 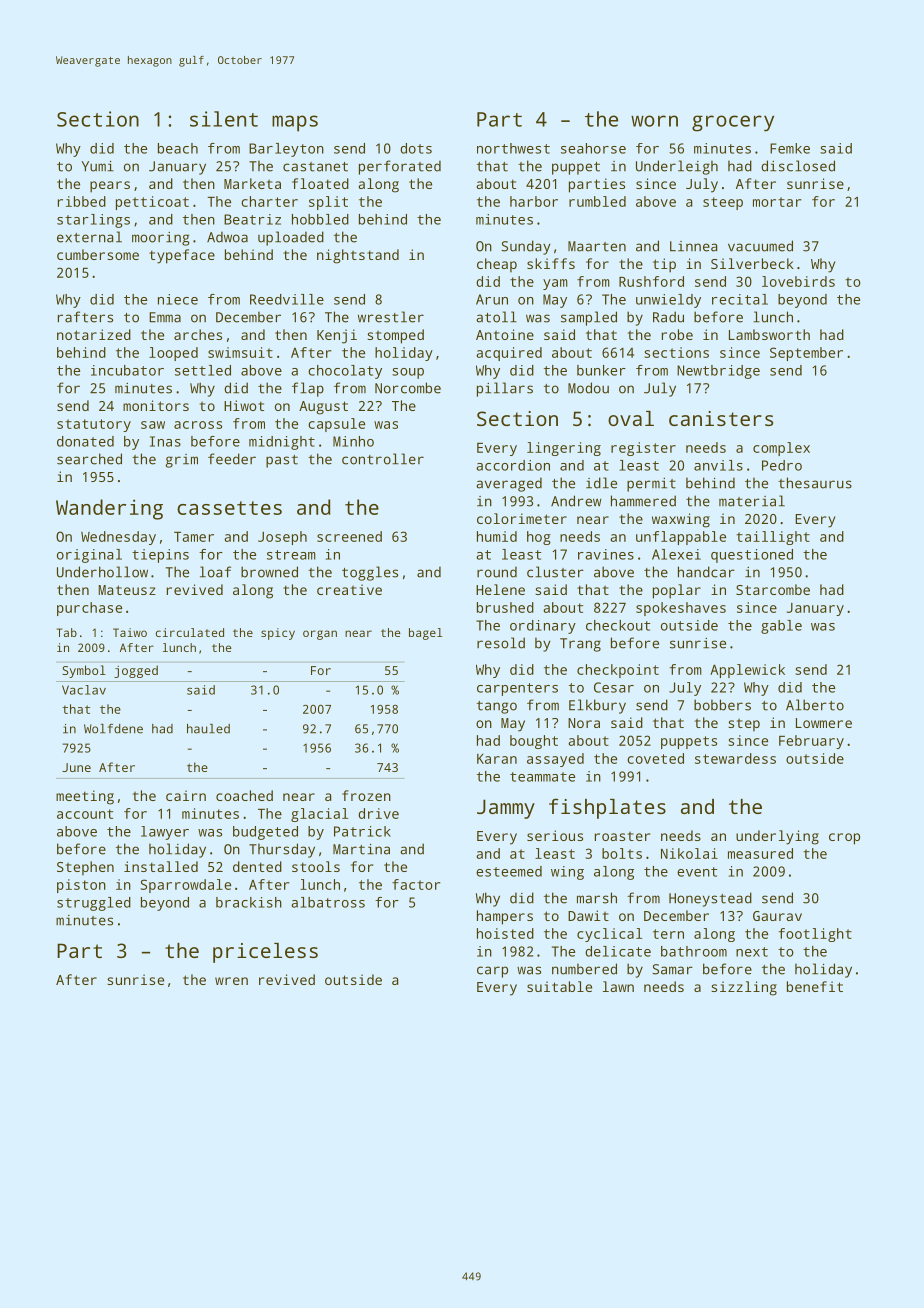 What do you see at coordinates (252, 183) in the image?
I see `Marketa` at bounding box center [252, 183].
